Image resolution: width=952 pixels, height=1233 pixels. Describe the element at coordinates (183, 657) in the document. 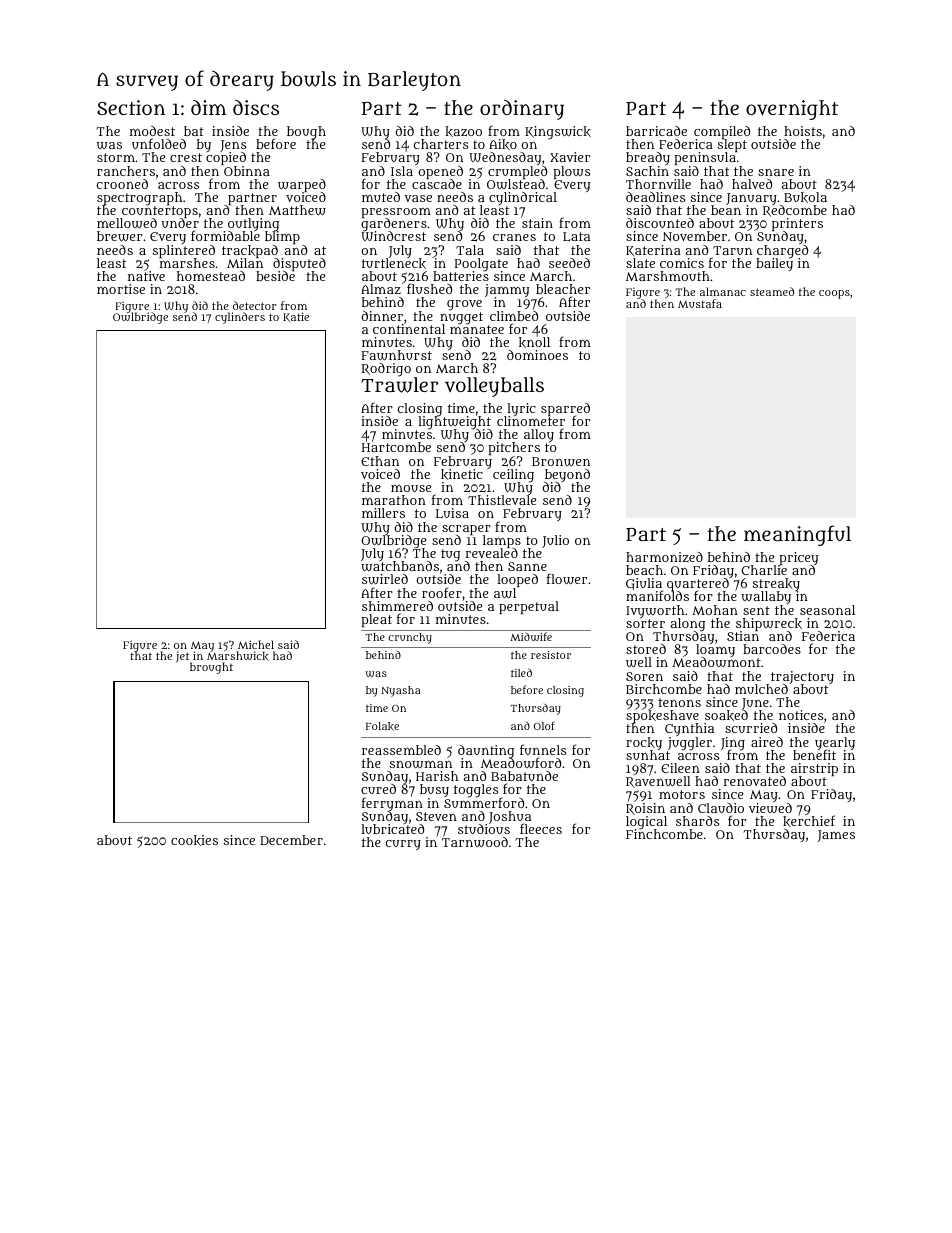

I see `jet` at that location.
